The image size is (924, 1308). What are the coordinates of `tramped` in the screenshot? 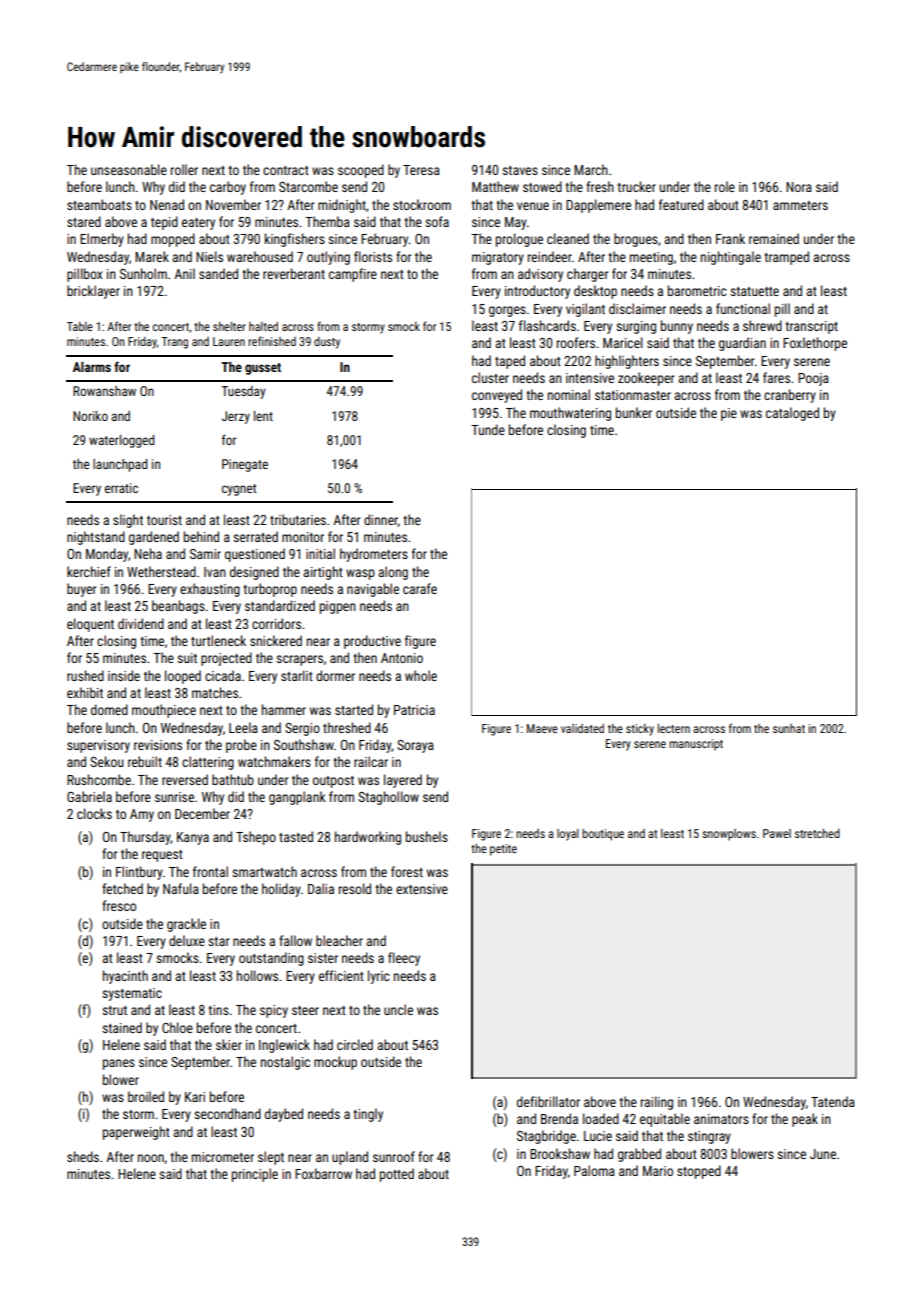 It's located at (786, 258).
